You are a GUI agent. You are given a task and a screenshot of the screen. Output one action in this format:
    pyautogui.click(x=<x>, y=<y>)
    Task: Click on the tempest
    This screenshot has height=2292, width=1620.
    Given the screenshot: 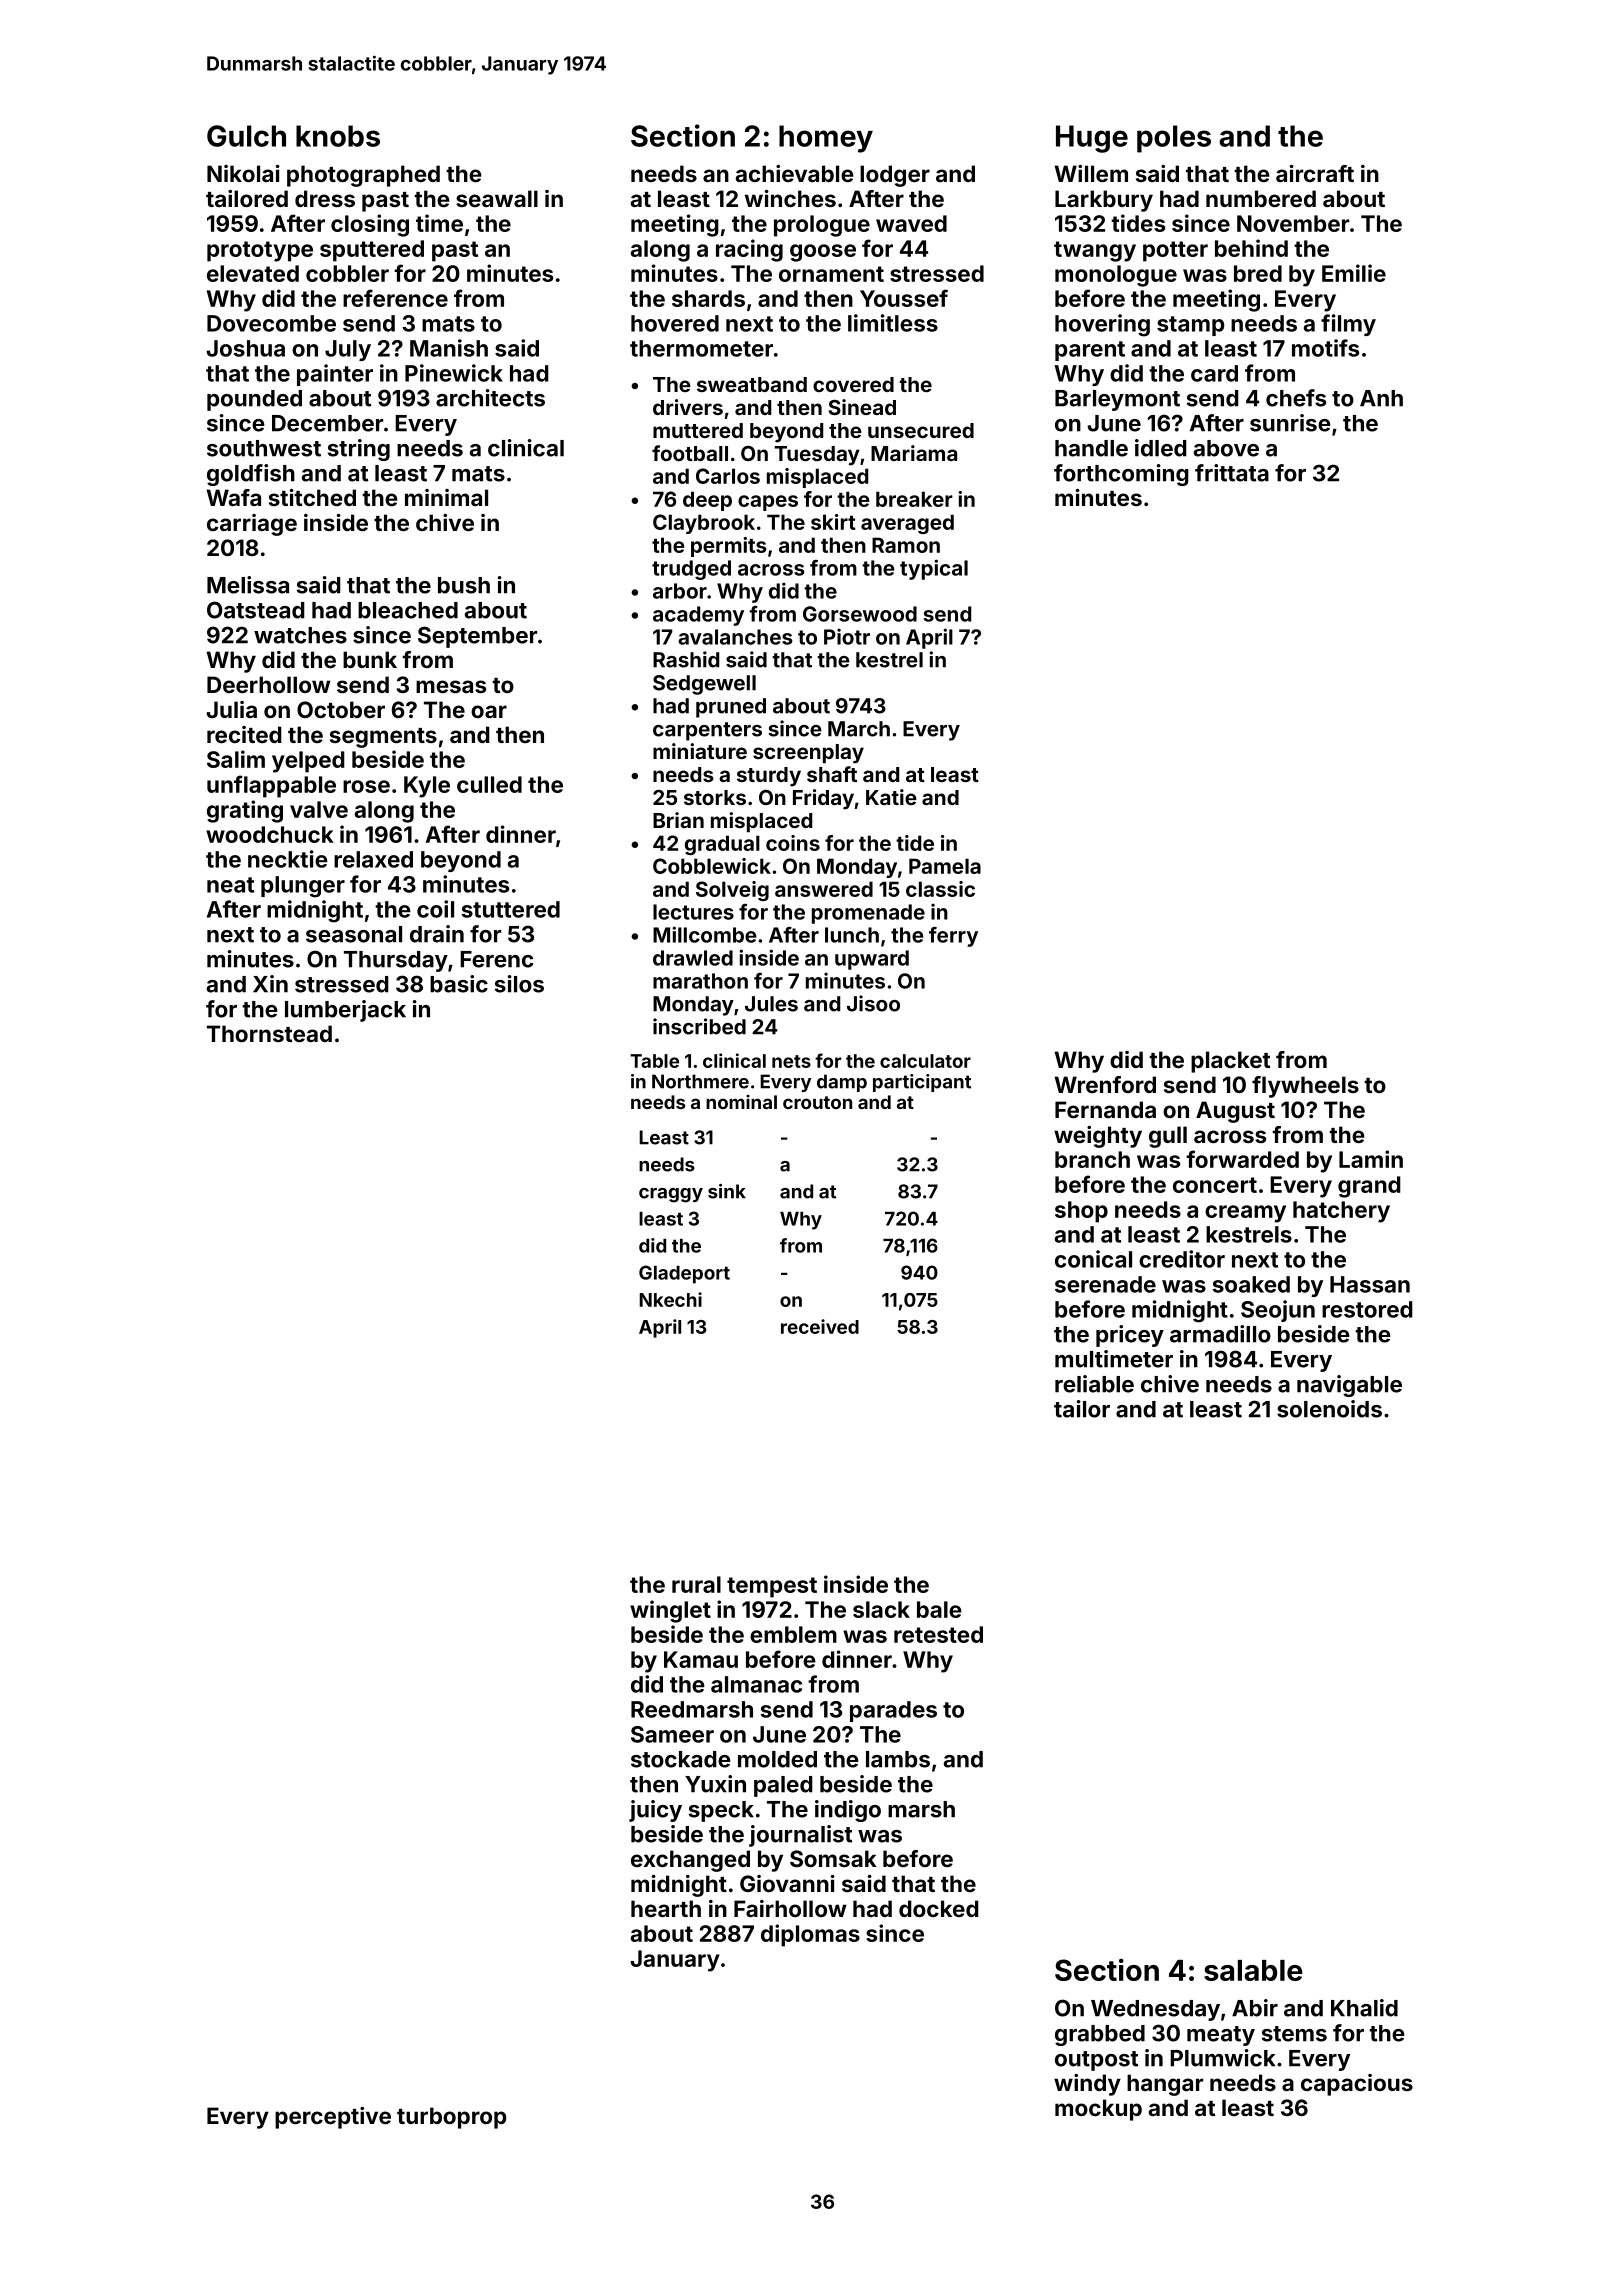 What is the action you would take?
    pyautogui.click(x=772, y=1587)
